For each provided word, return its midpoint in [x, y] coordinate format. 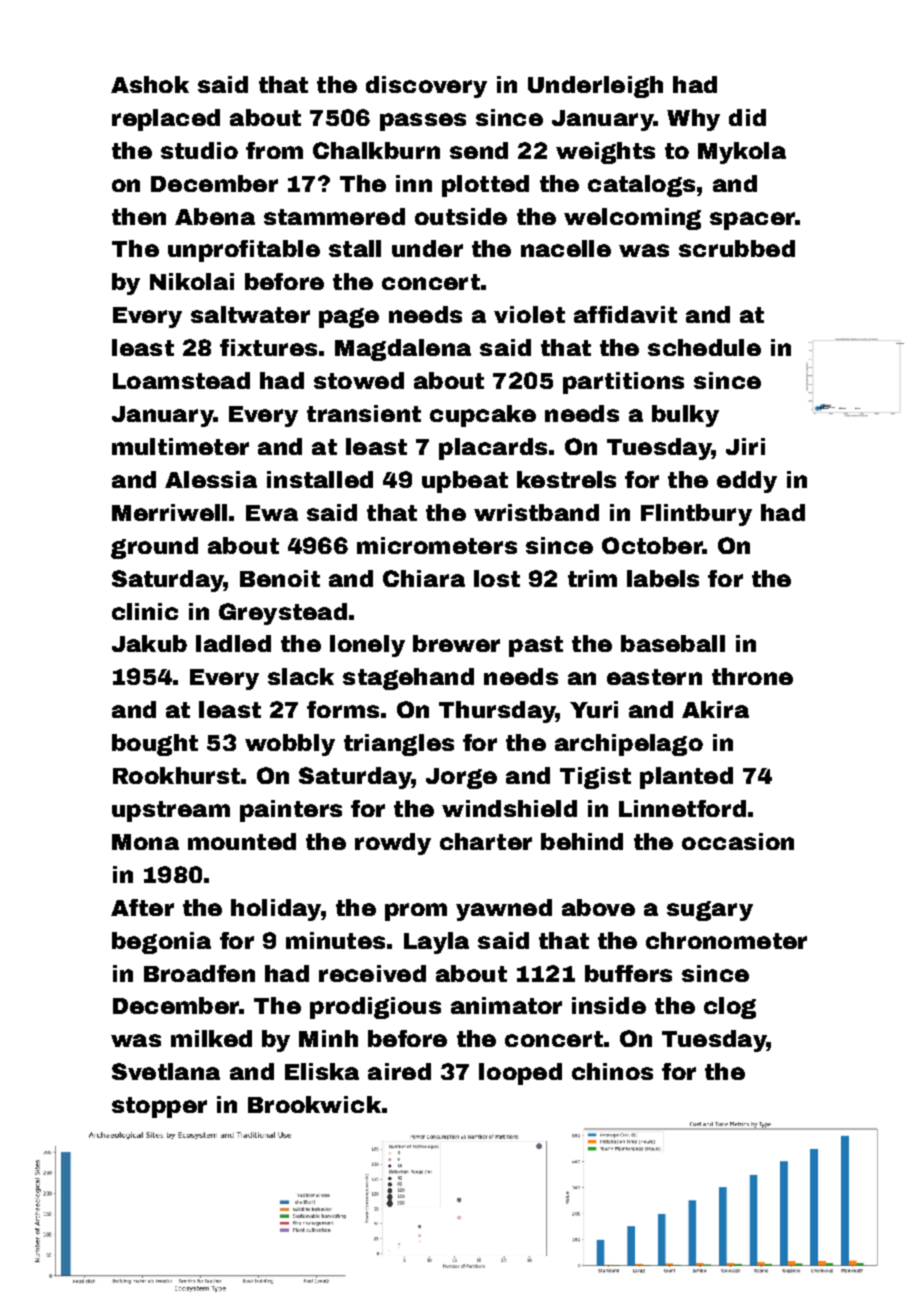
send [479, 150]
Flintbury [696, 515]
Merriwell [169, 512]
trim [592, 578]
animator [506, 1005]
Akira [715, 709]
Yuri [594, 709]
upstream [171, 811]
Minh [328, 1038]
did [747, 117]
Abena [215, 216]
